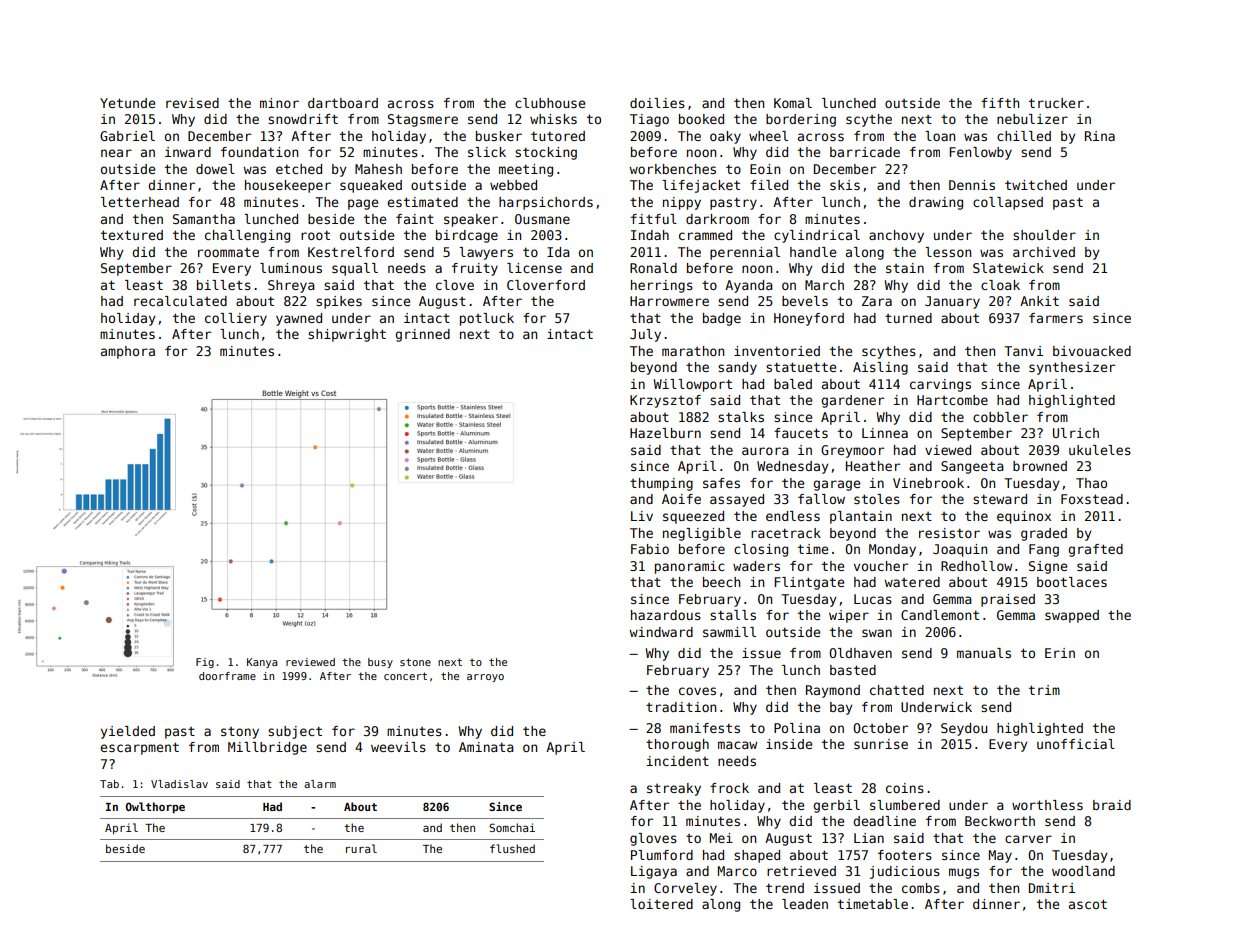  What do you see at coordinates (128, 352) in the screenshot?
I see `amphora` at bounding box center [128, 352].
